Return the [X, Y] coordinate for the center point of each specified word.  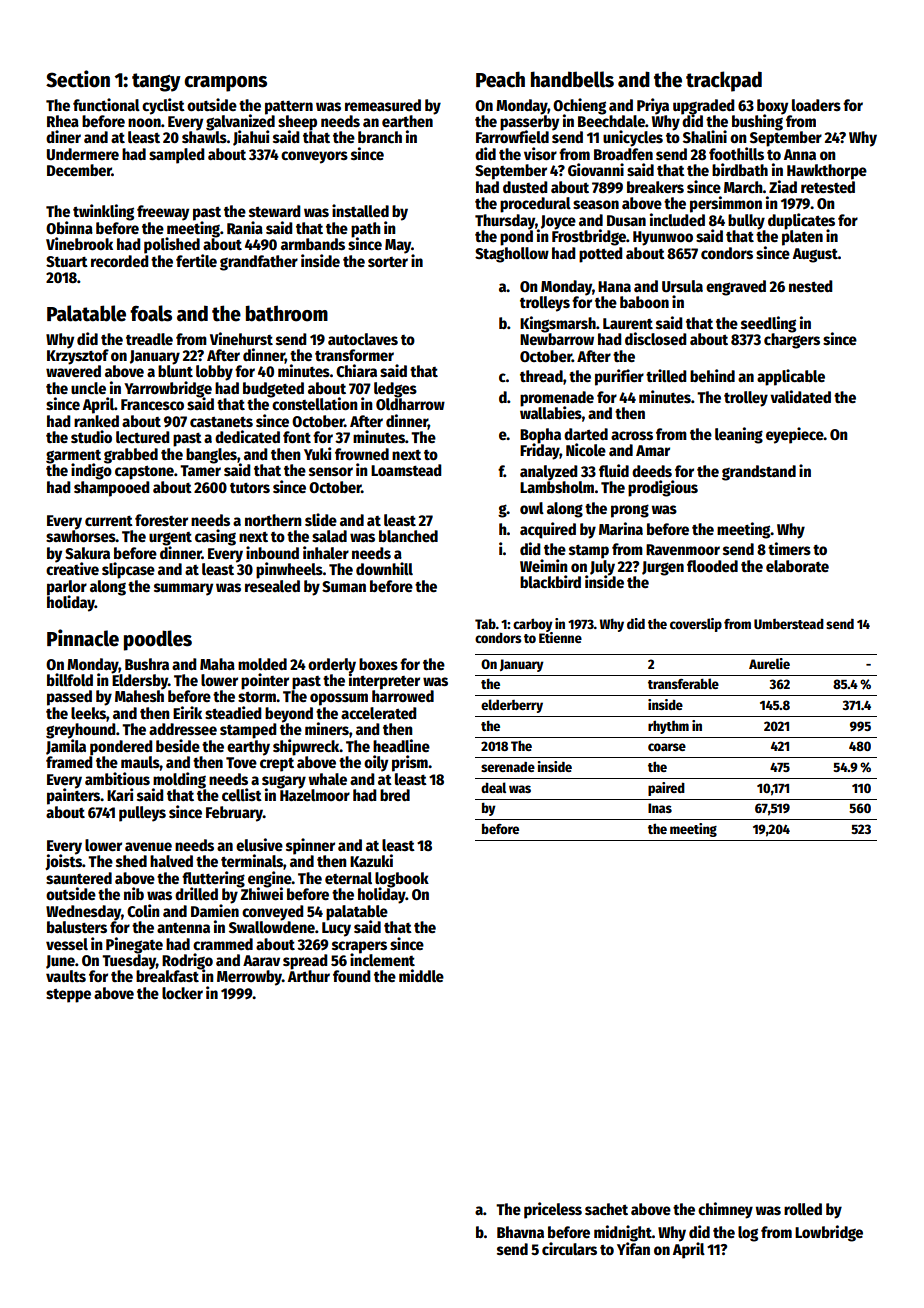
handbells [572, 79]
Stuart [67, 262]
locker [182, 993]
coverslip [696, 625]
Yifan [633, 1248]
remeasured [383, 105]
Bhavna [520, 1232]
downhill [384, 568]
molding [179, 780]
